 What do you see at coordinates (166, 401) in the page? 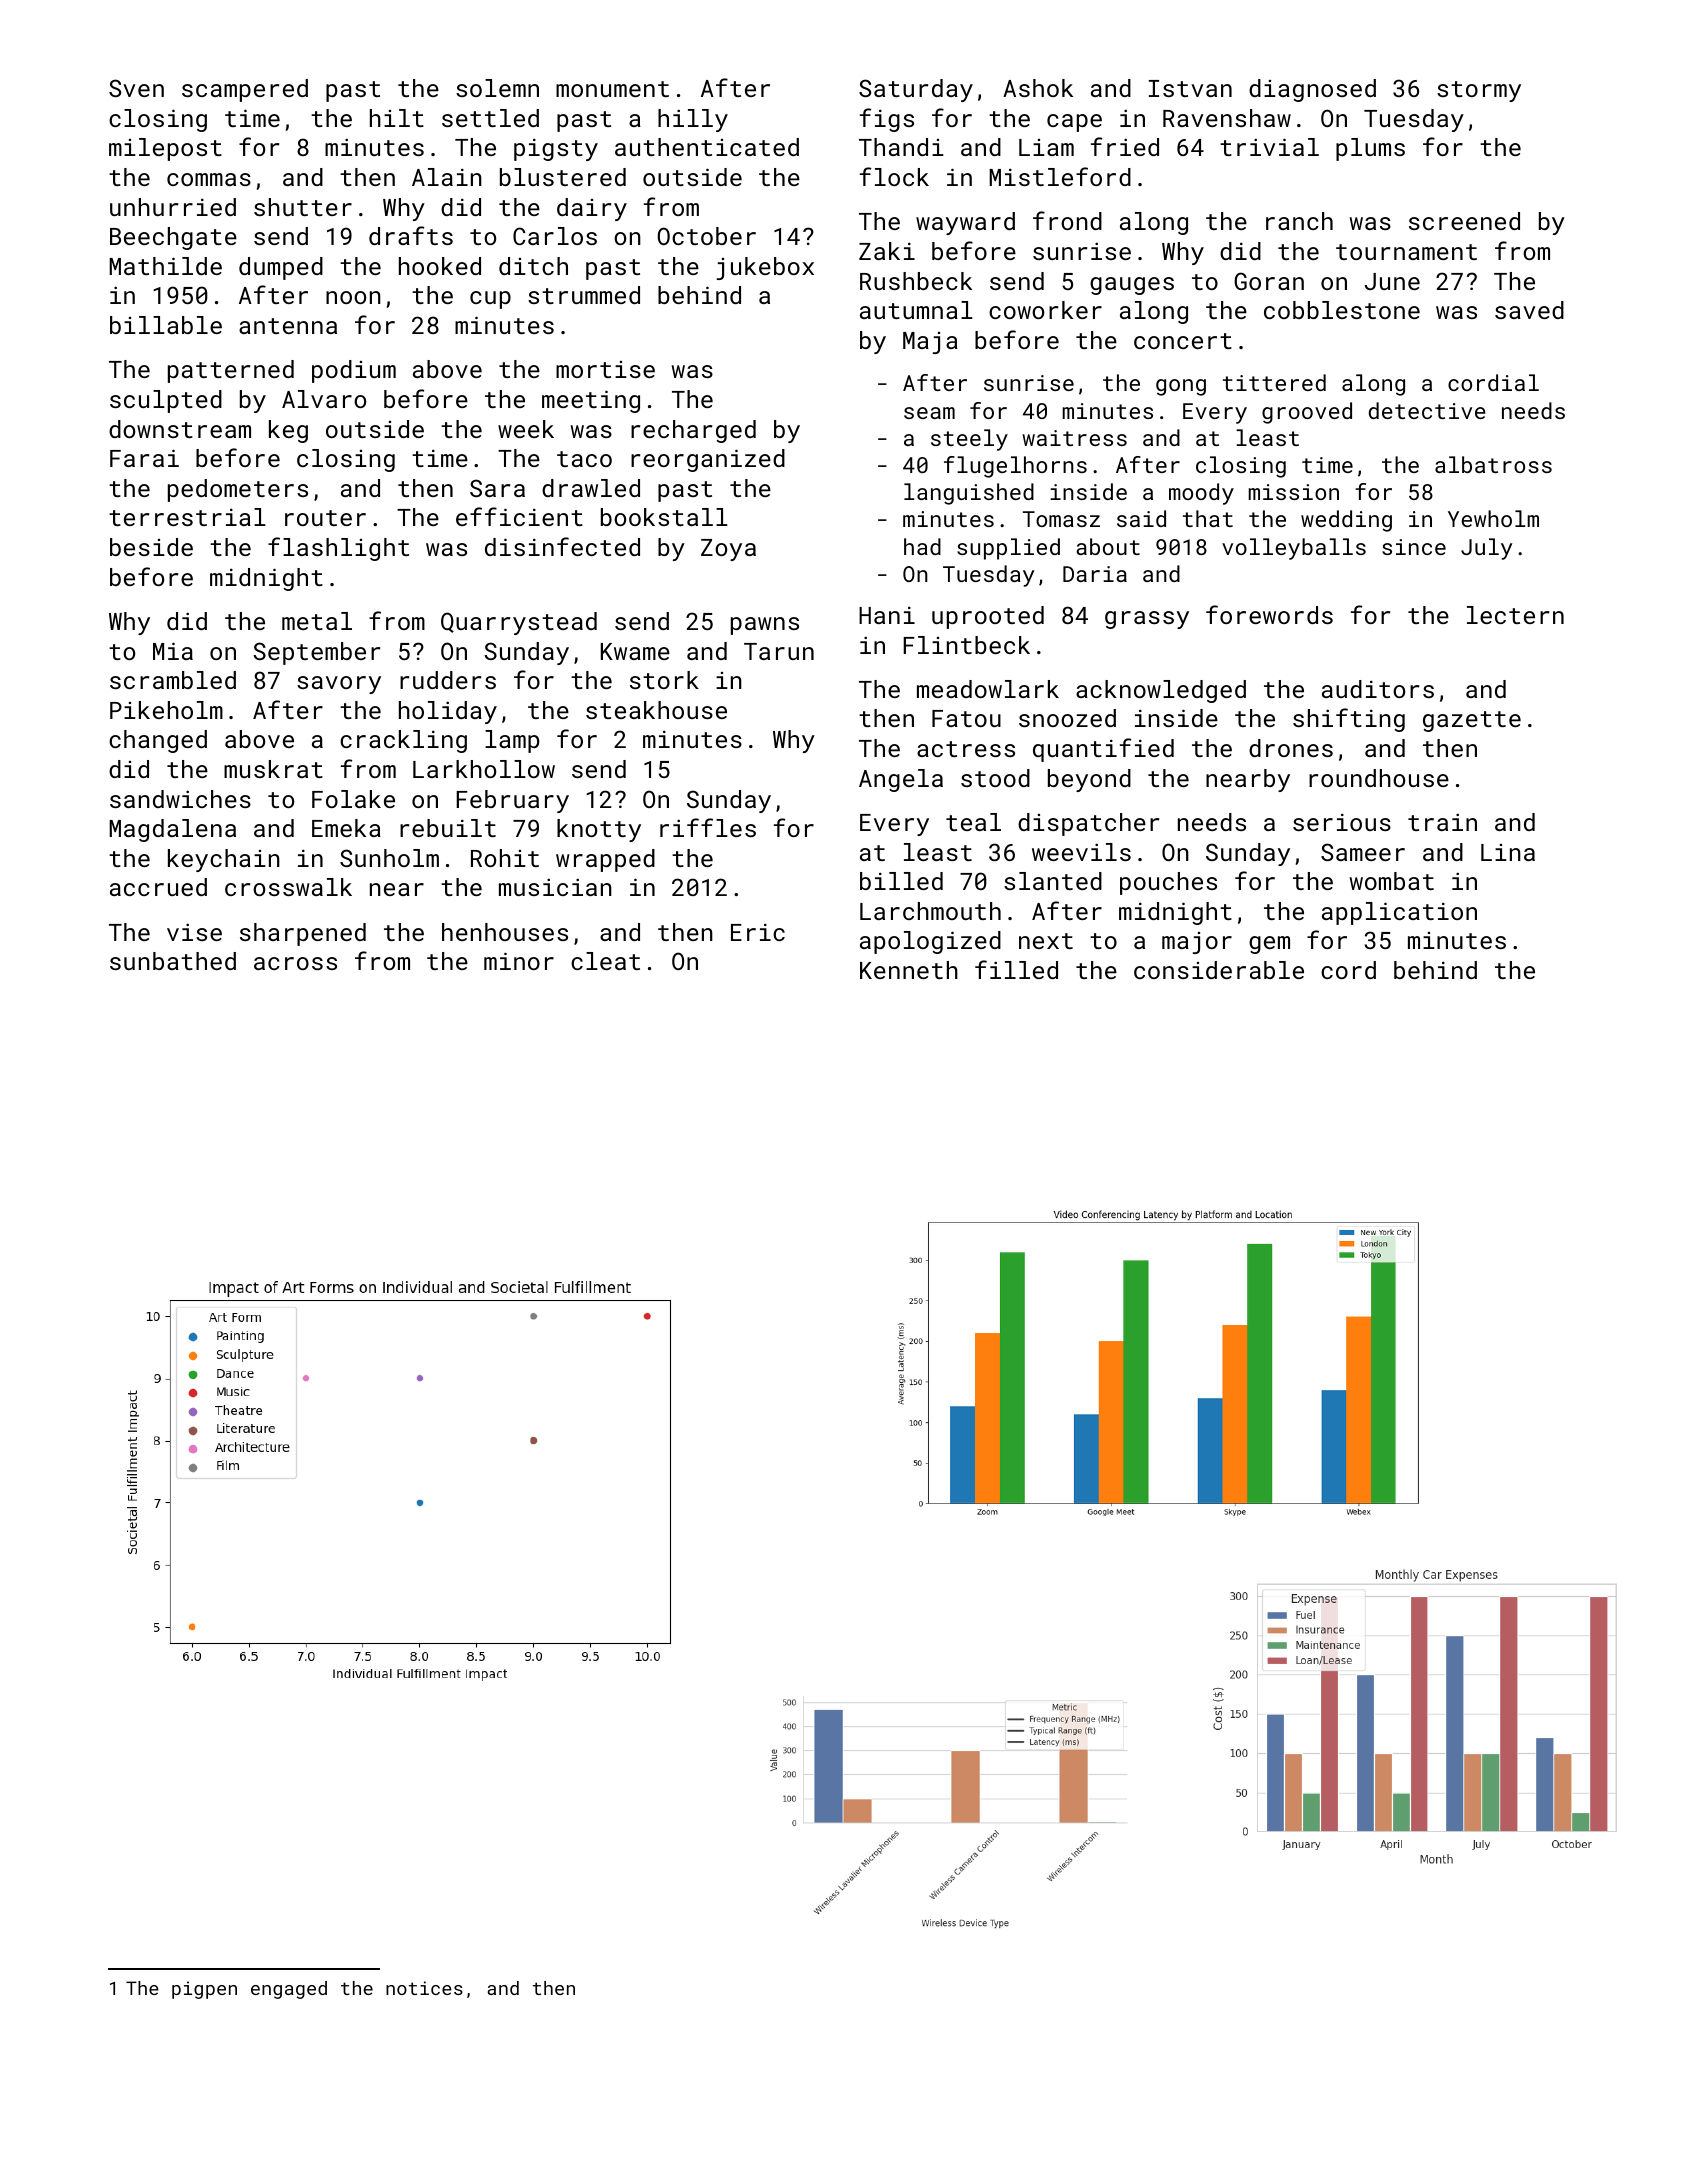
I see `sculpted` at bounding box center [166, 401].
